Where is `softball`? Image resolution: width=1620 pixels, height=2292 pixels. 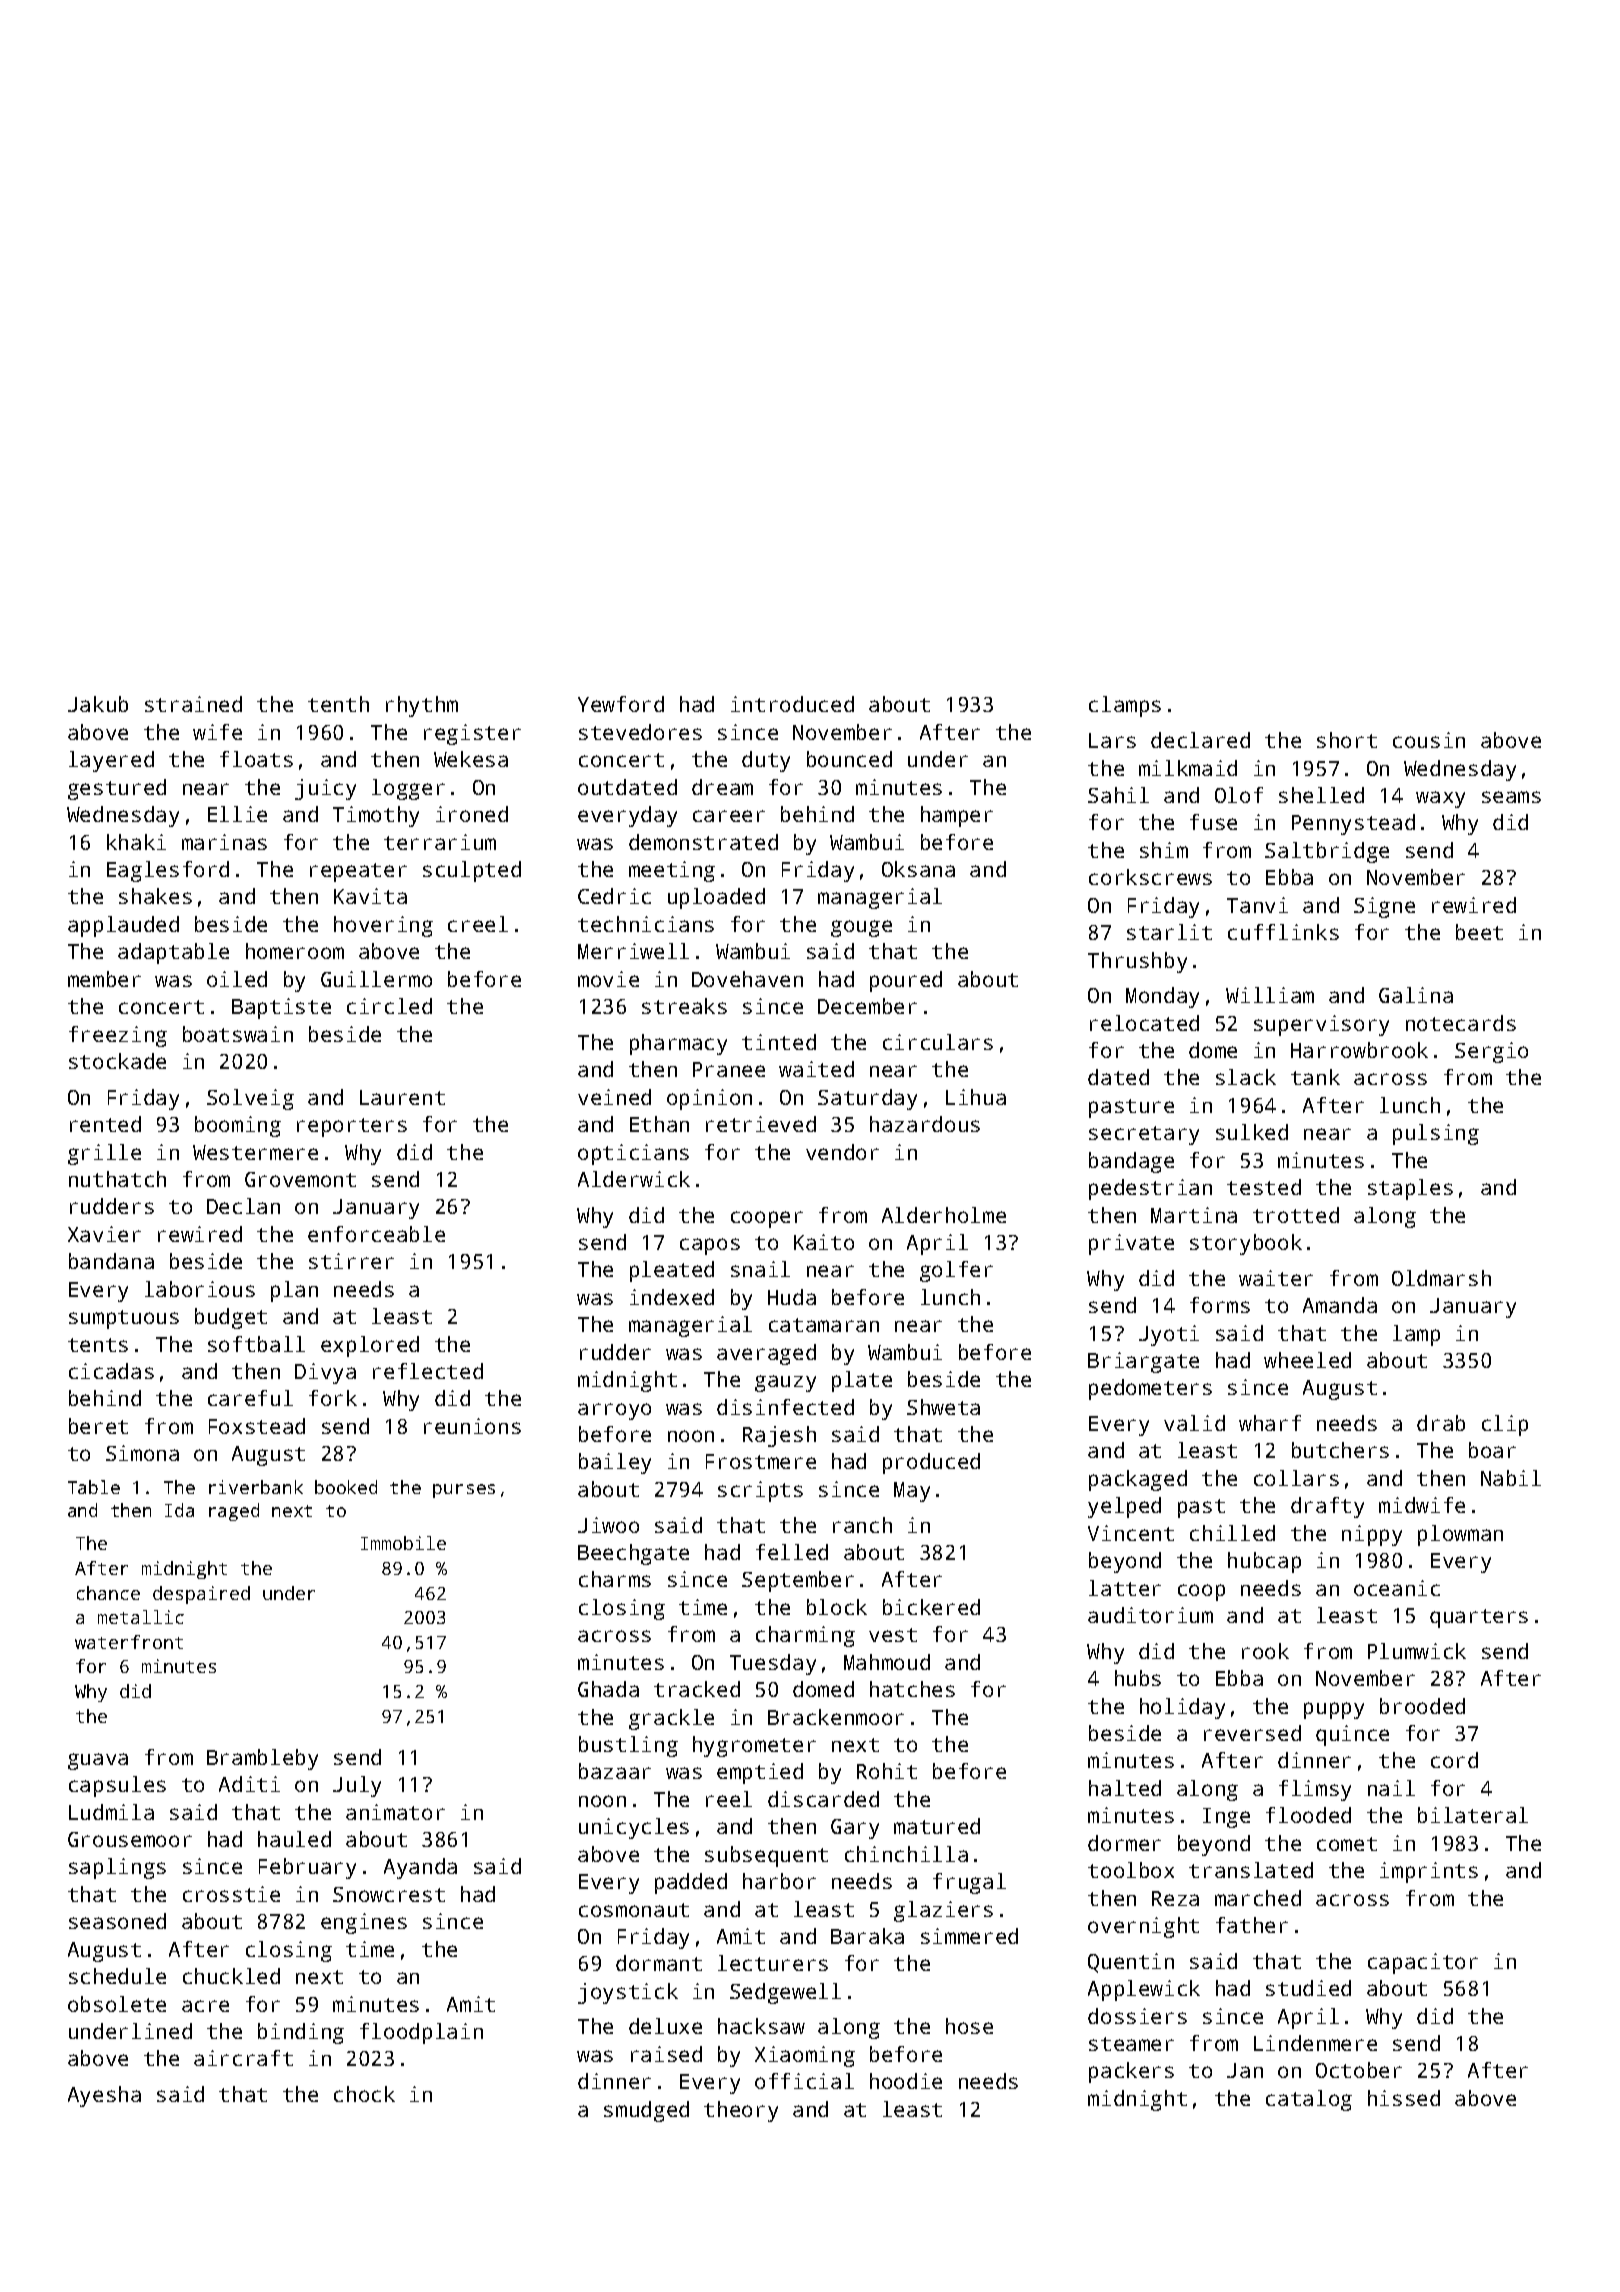
softball is located at coordinates (256, 1344).
